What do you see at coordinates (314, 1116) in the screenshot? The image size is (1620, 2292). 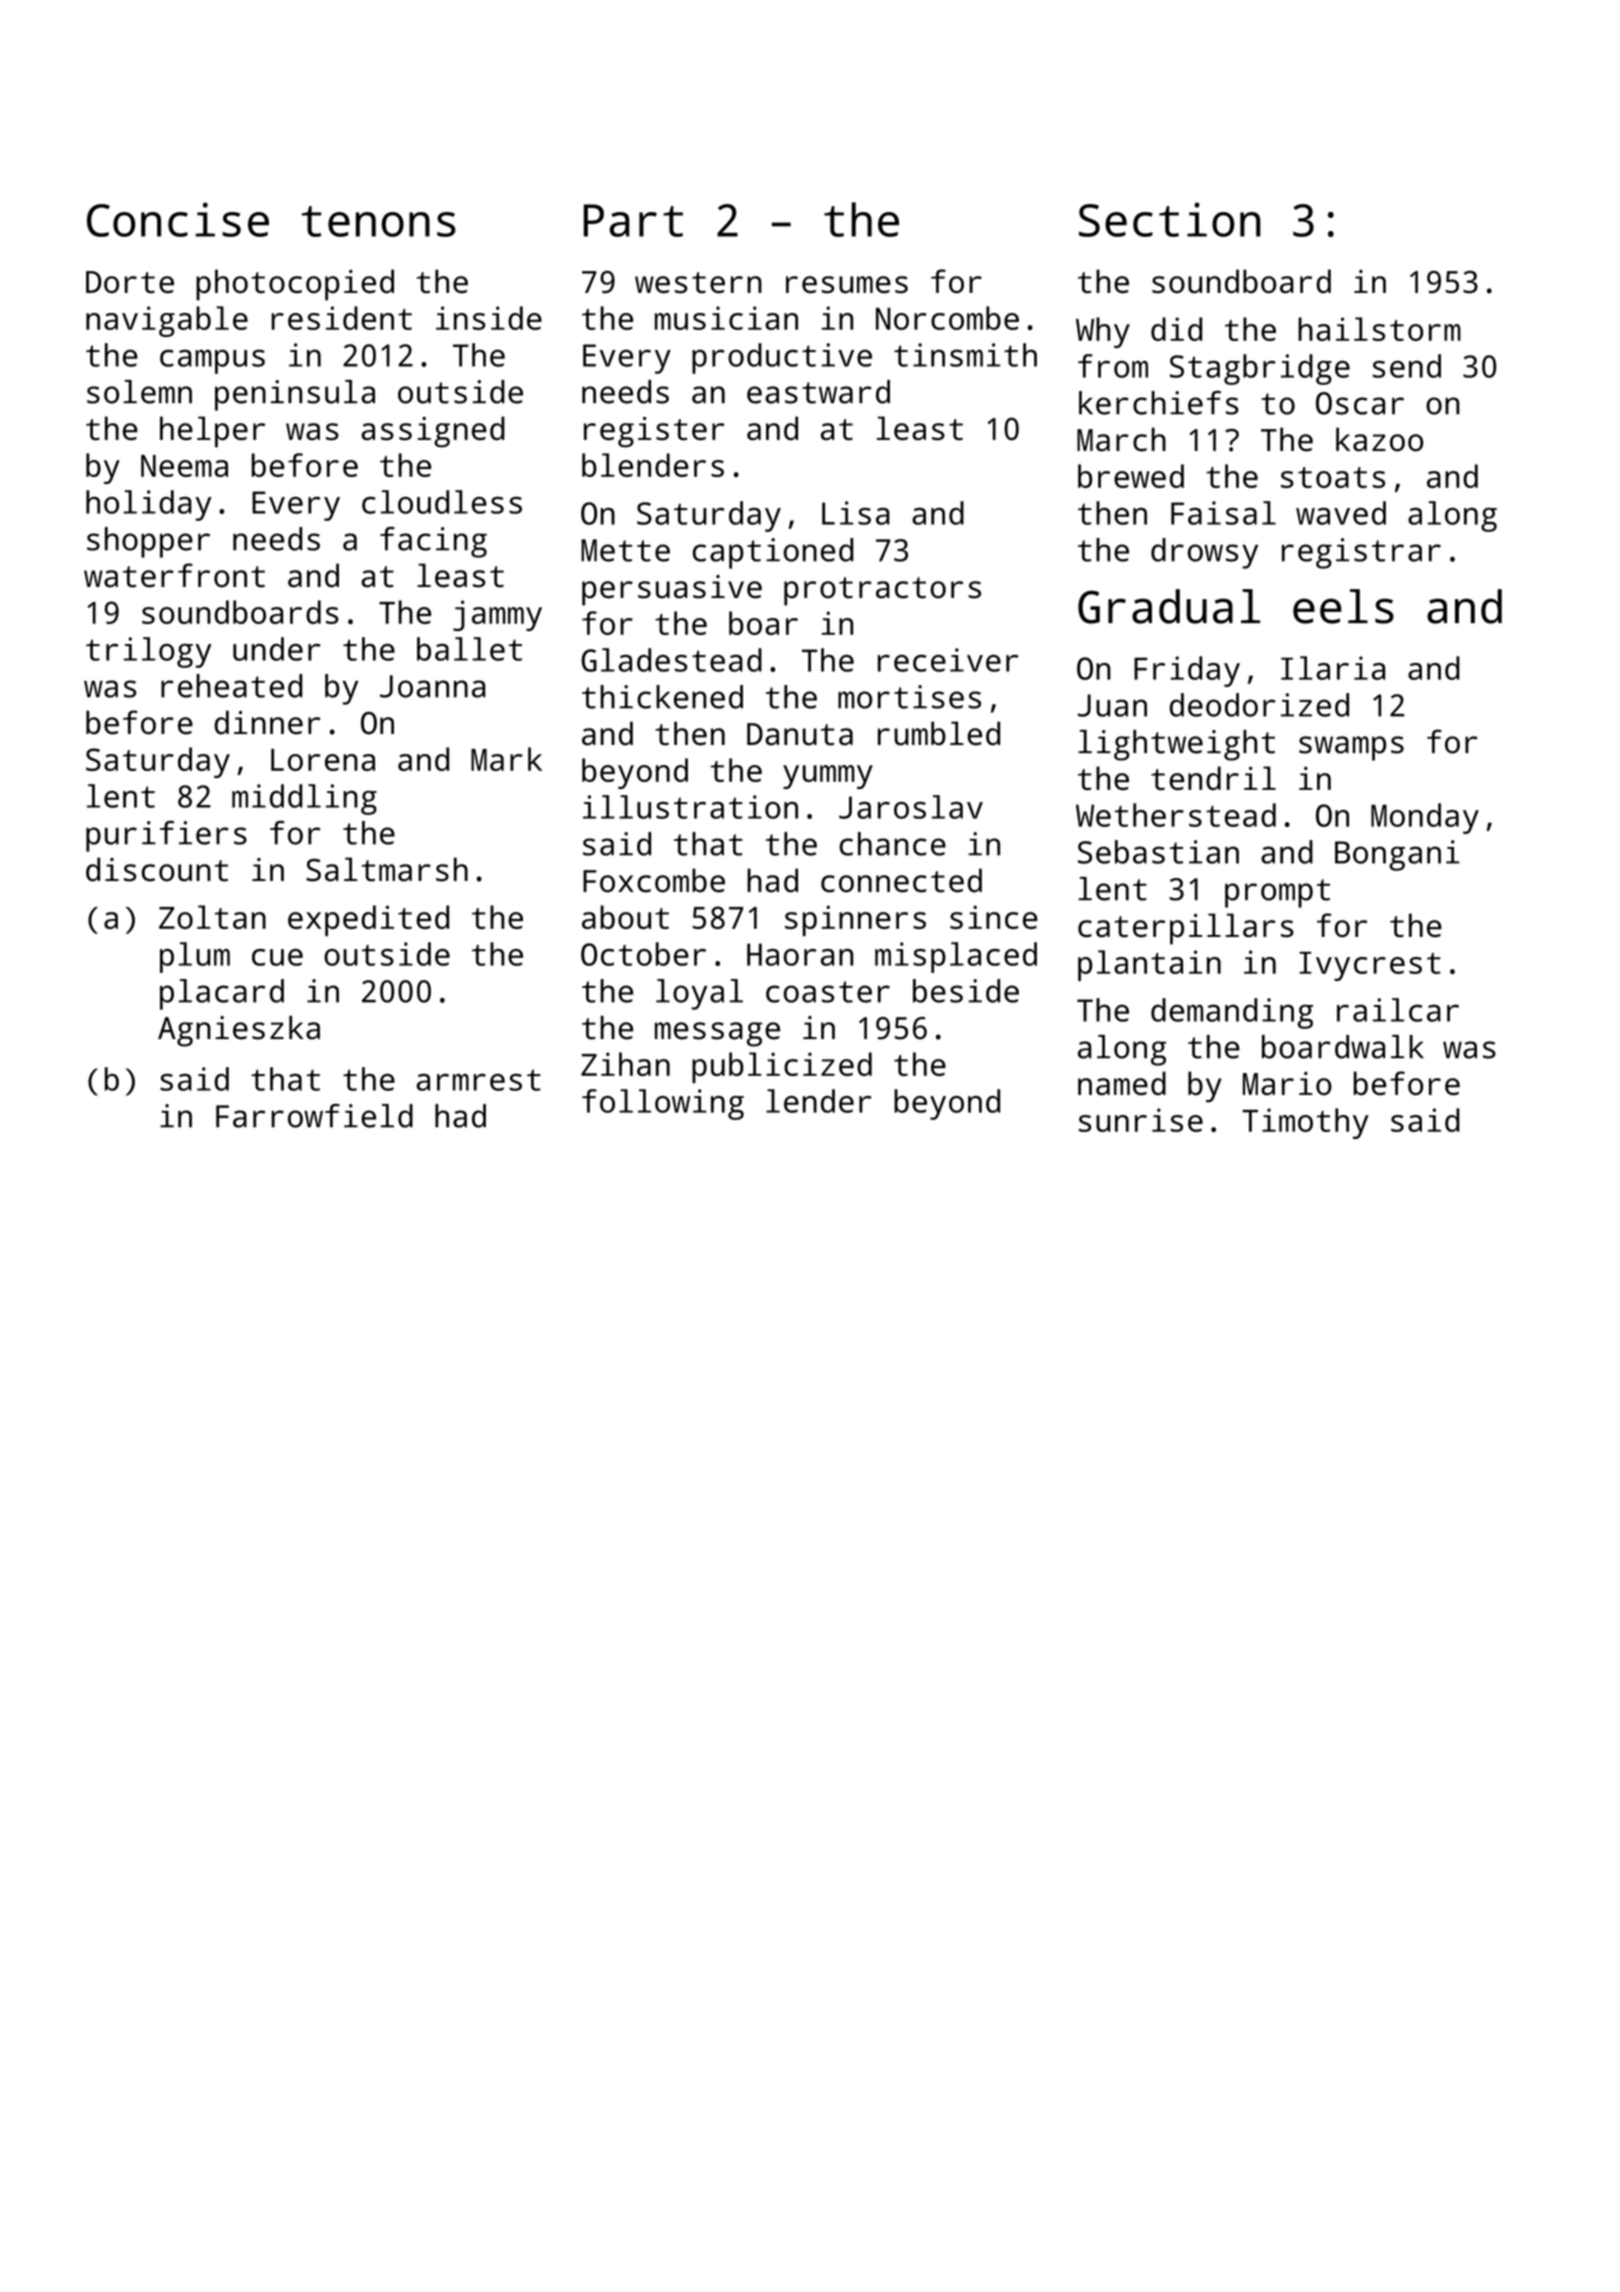 I see `Farrowfield` at bounding box center [314, 1116].
